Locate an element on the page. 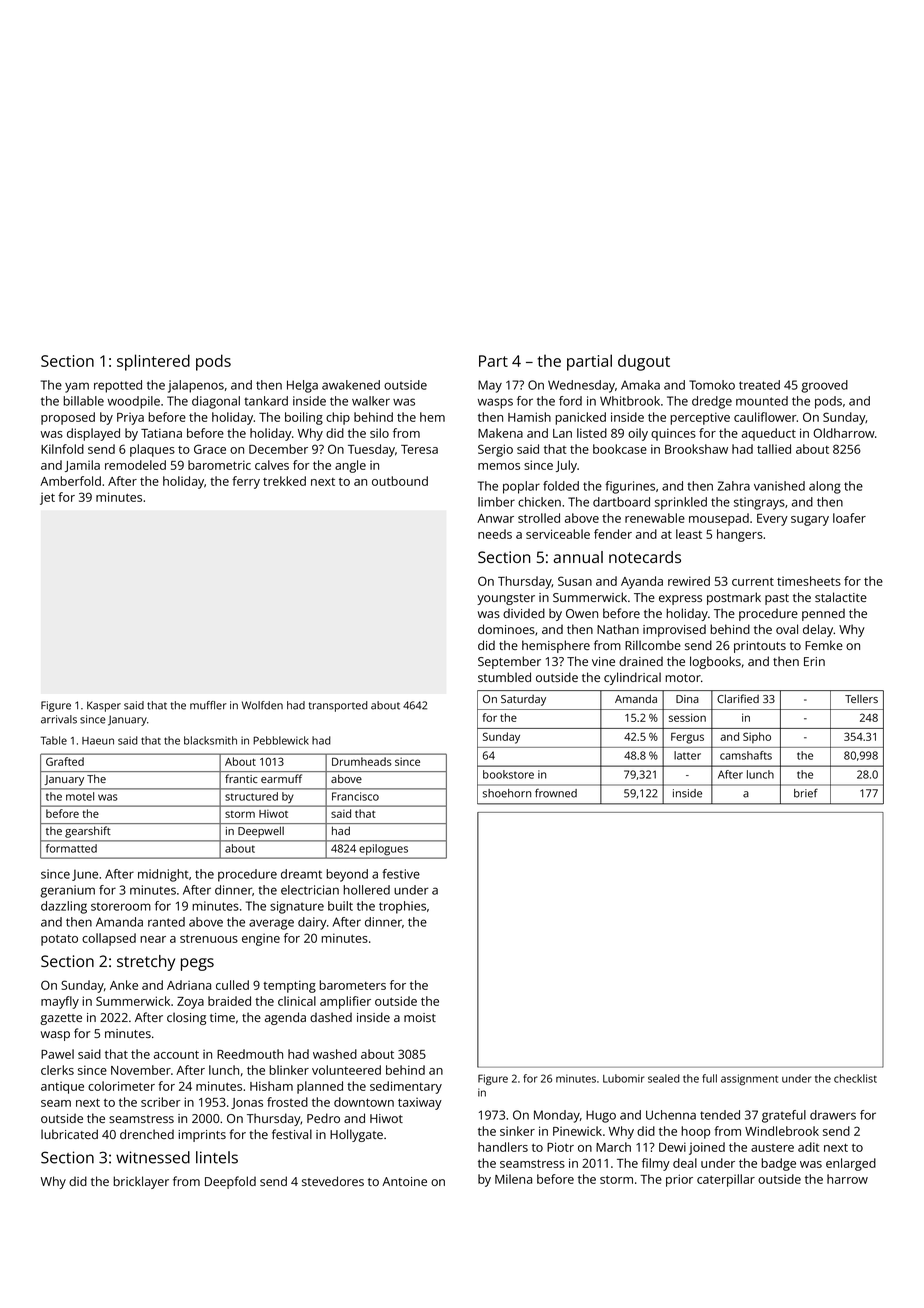 The width and height of the image is (924, 1308). loafer is located at coordinates (849, 518).
